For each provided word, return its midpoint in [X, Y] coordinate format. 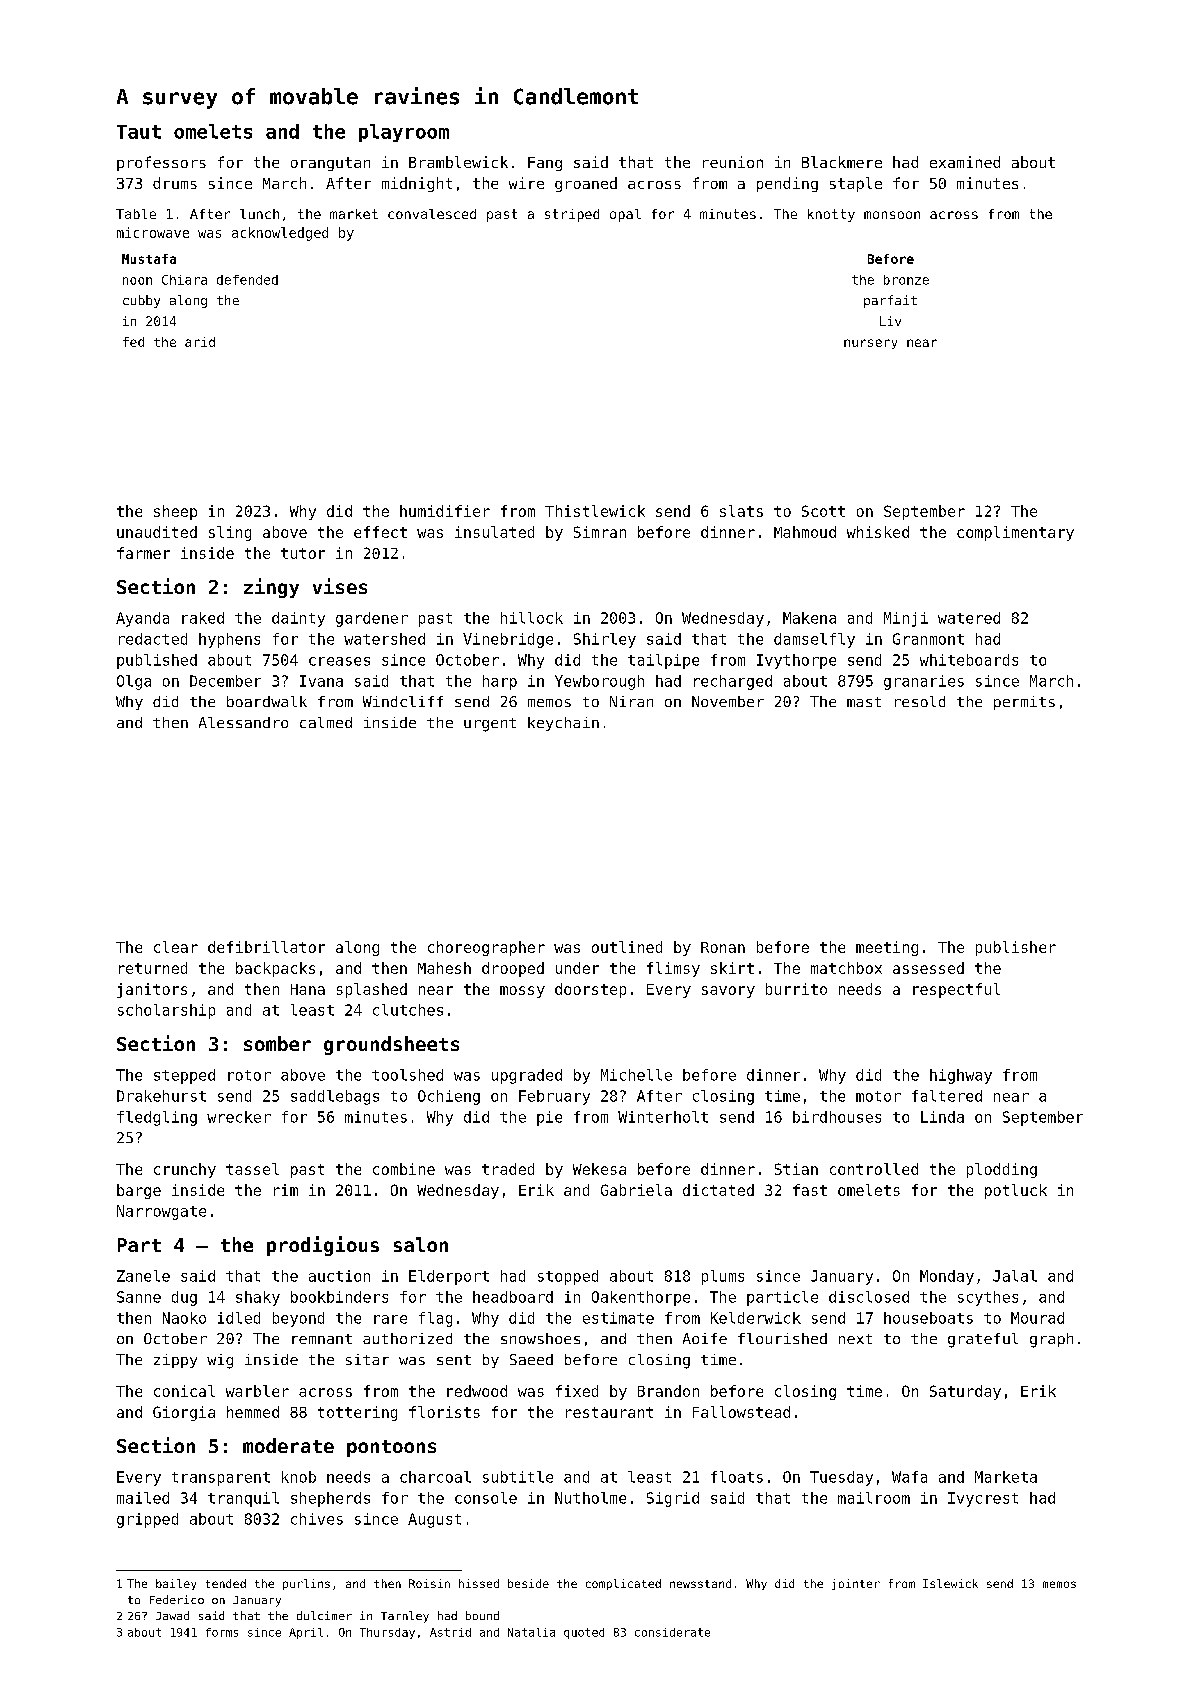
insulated [494, 532]
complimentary [1015, 533]
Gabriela [636, 1190]
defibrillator [266, 947]
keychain [563, 724]
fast [810, 1190]
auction [339, 1276]
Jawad [172, 1615]
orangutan [330, 164]
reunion [733, 162]
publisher [1016, 948]
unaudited [157, 532]
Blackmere [842, 162]
